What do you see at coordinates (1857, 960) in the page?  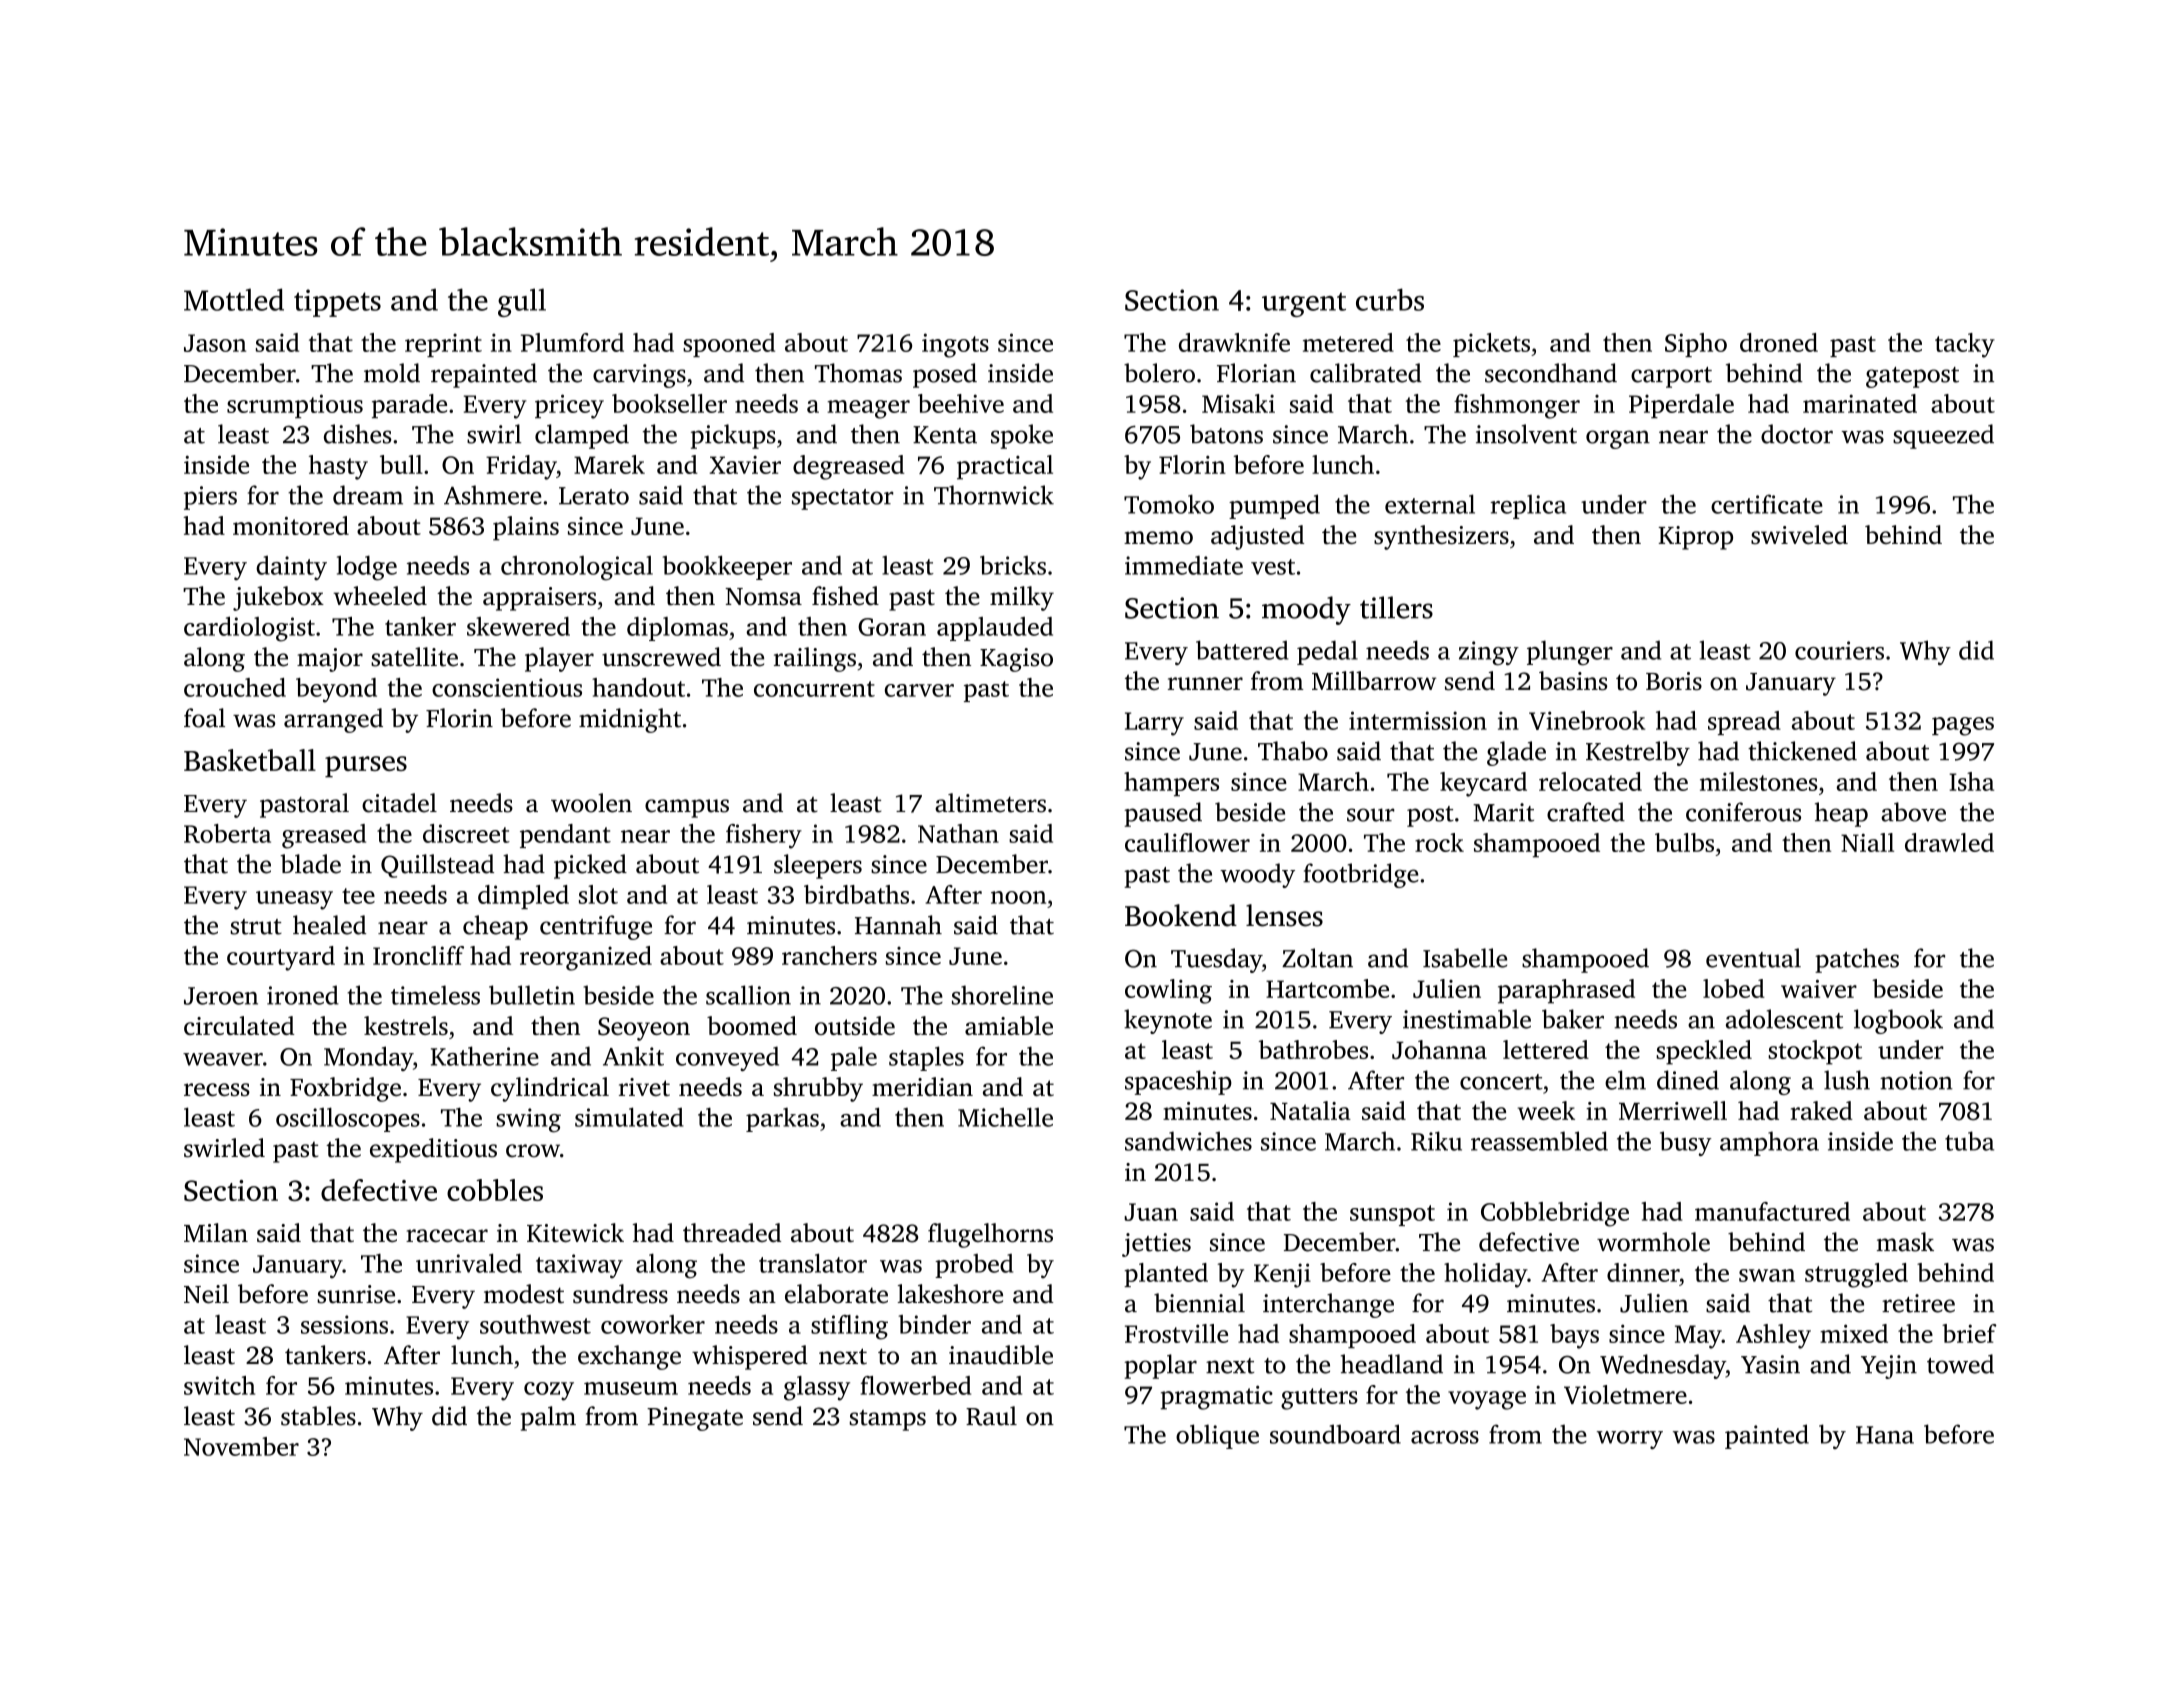 I see `patches` at bounding box center [1857, 960].
